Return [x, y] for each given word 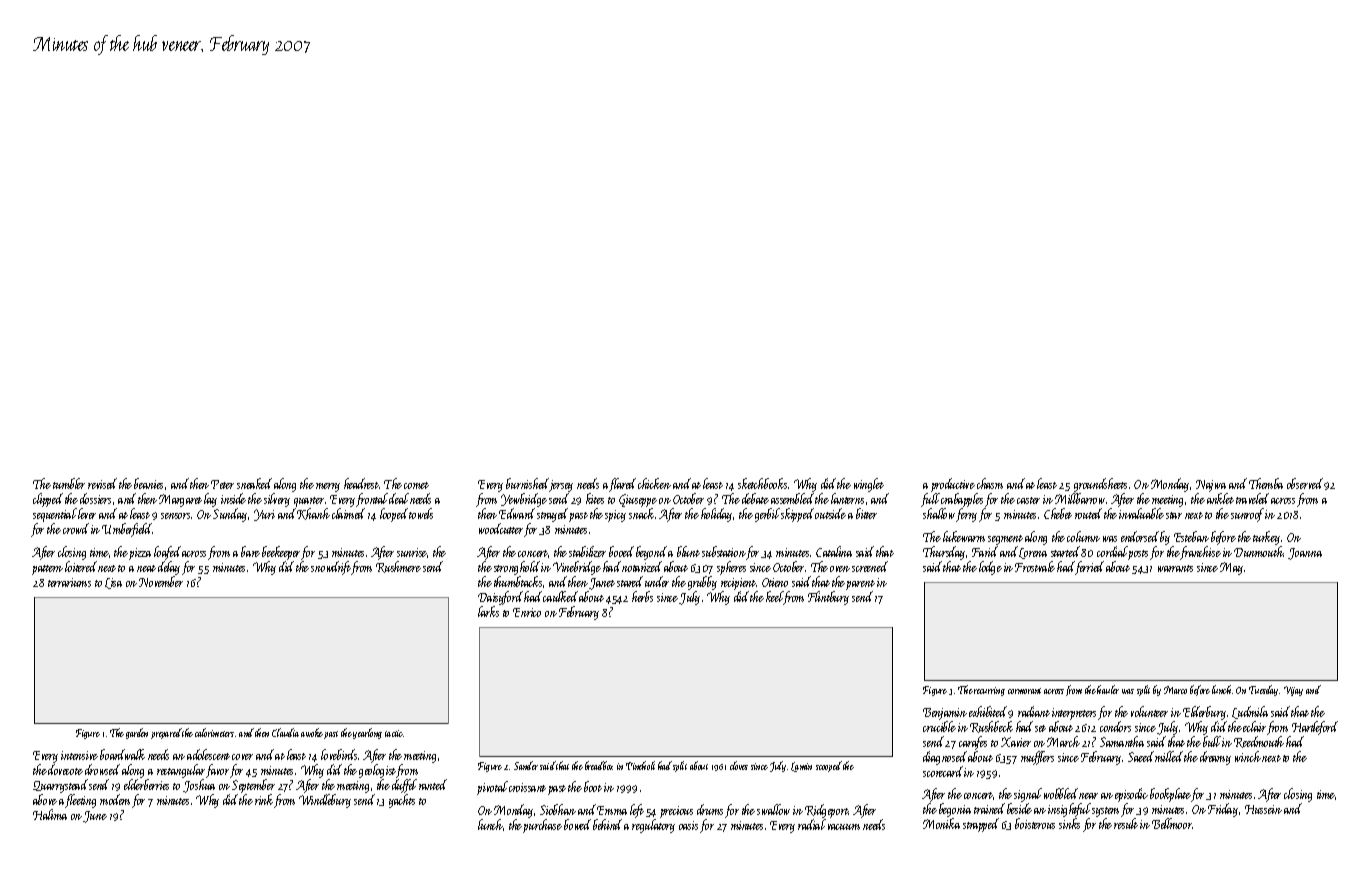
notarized [642, 566]
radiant [1034, 711]
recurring [989, 691]
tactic [394, 733]
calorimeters [214, 732]
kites [595, 498]
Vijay [1293, 691]
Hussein [1263, 809]
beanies [148, 483]
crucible [939, 726]
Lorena [1033, 553]
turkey [1266, 538]
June [95, 817]
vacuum [844, 827]
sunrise [412, 552]
